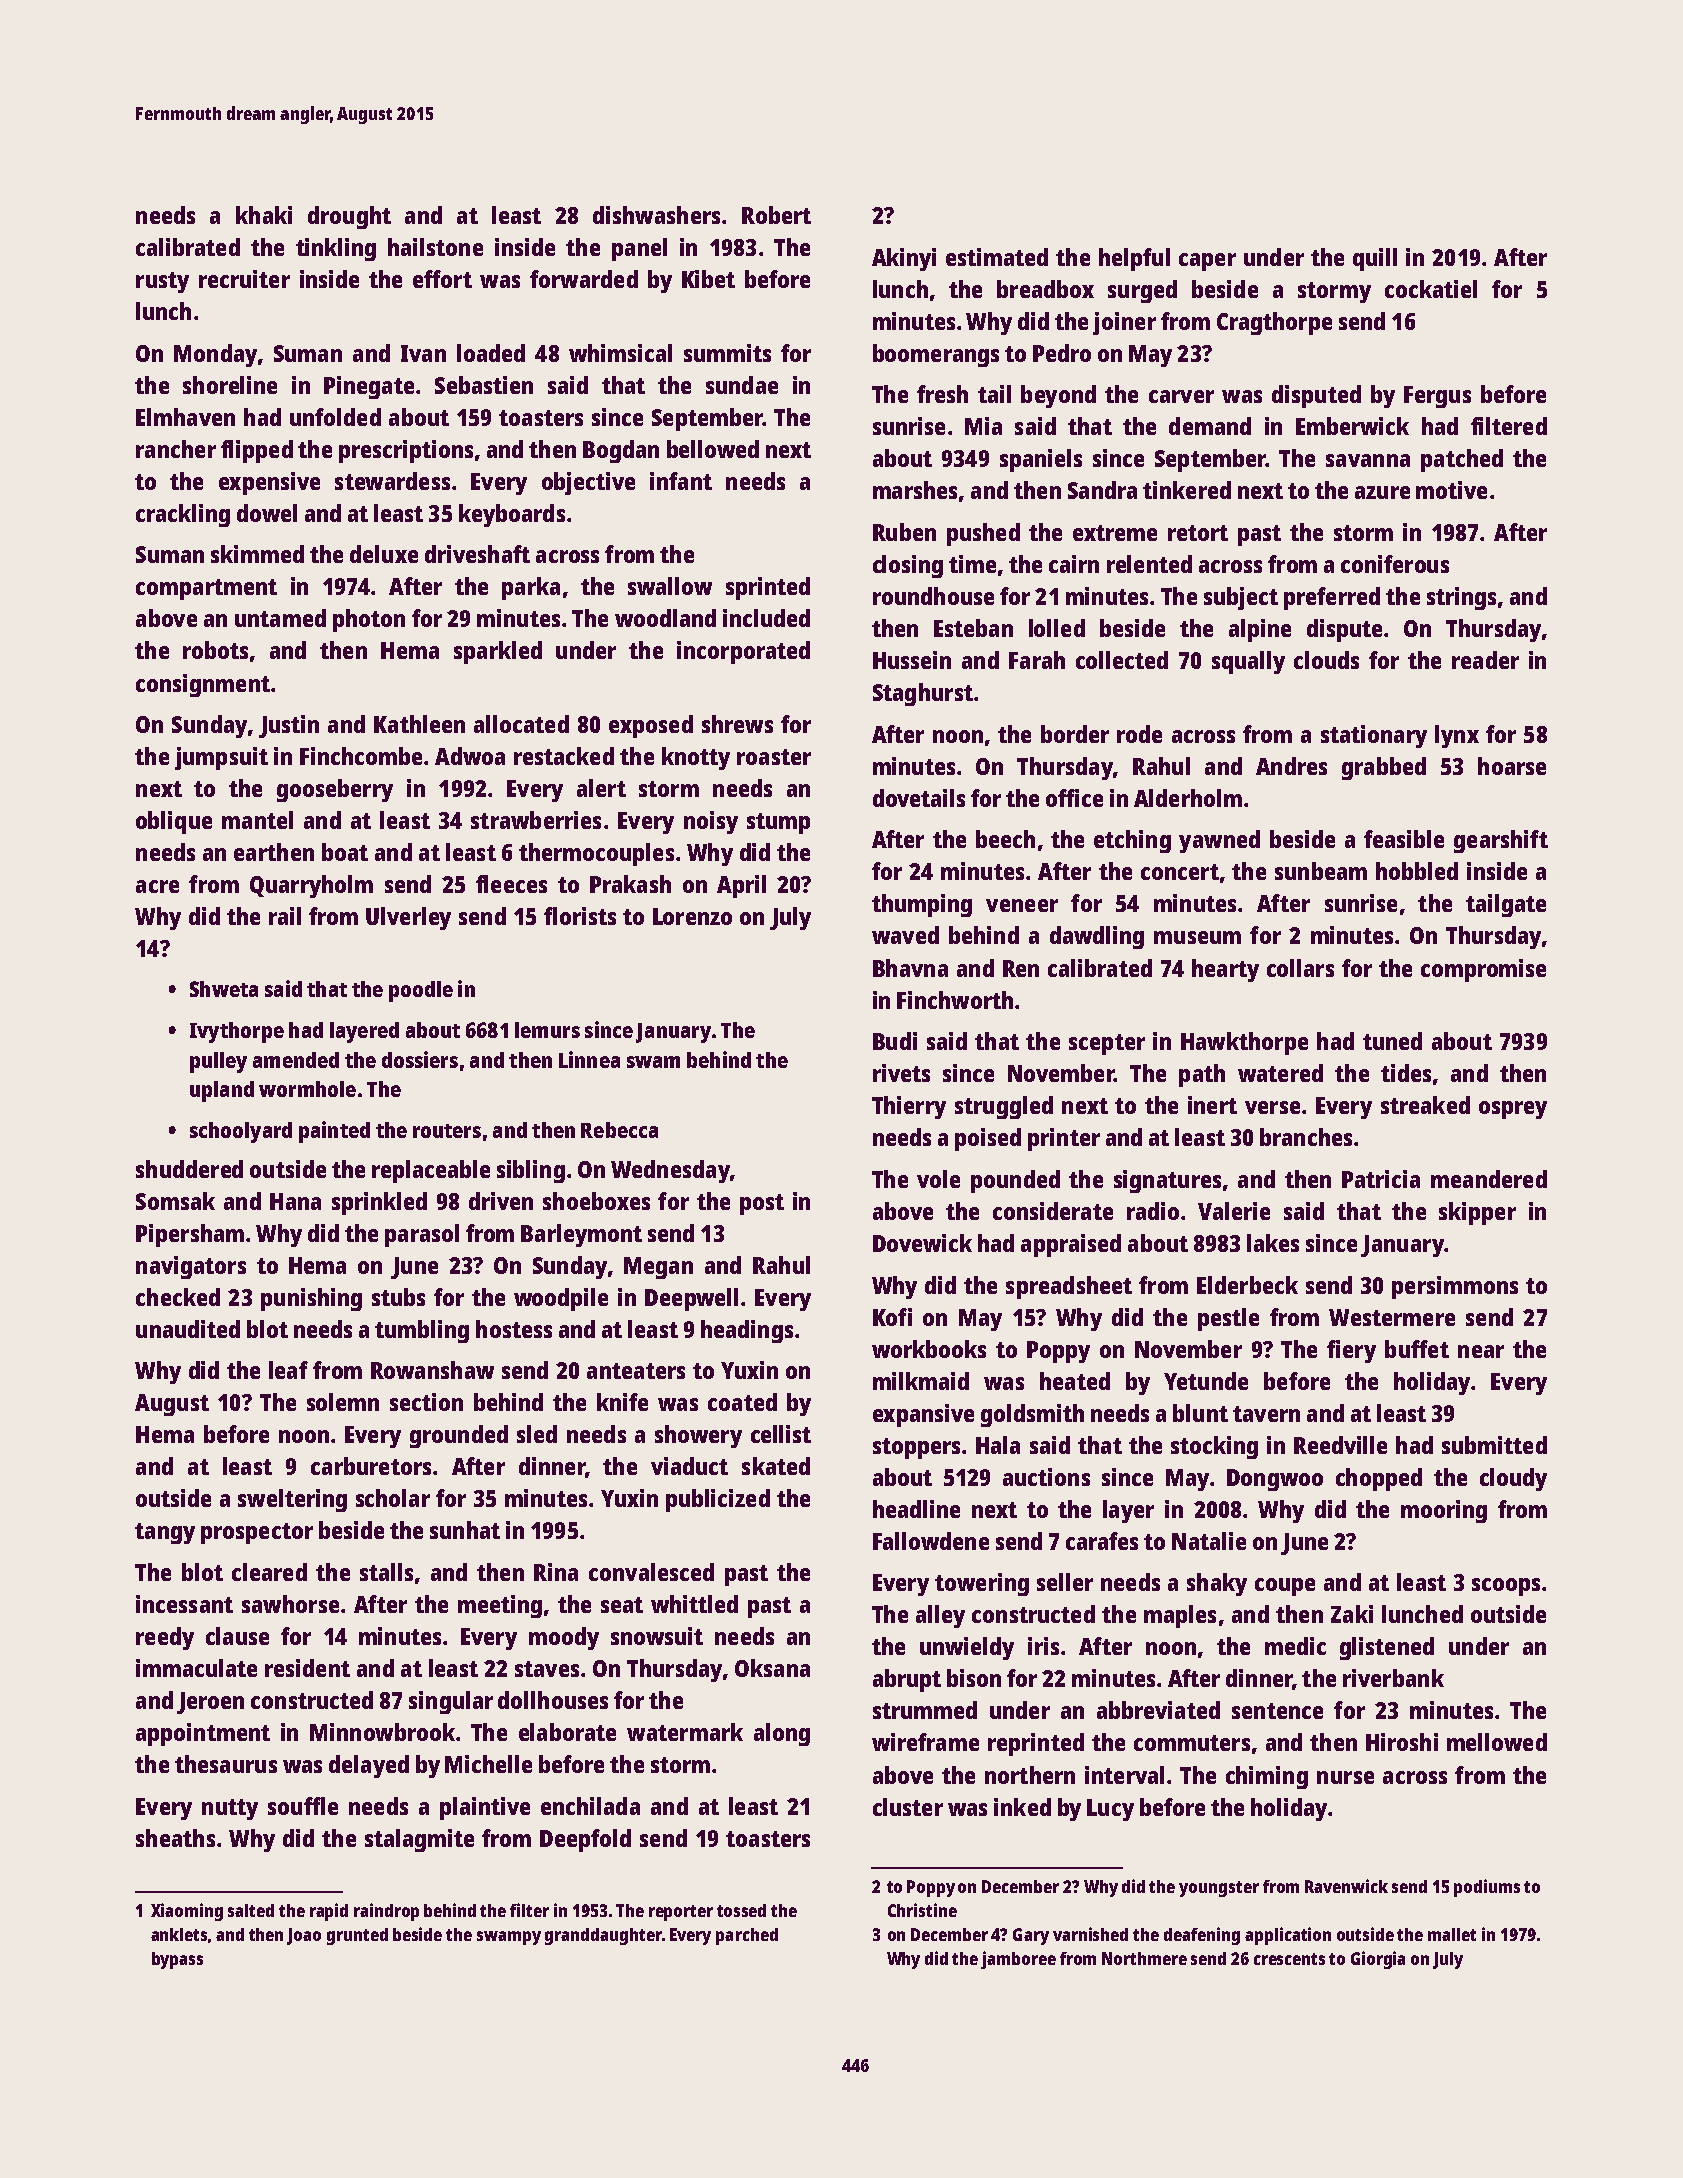 Image resolution: width=1683 pixels, height=2178 pixels. I want to click on Hussein, so click(912, 660).
